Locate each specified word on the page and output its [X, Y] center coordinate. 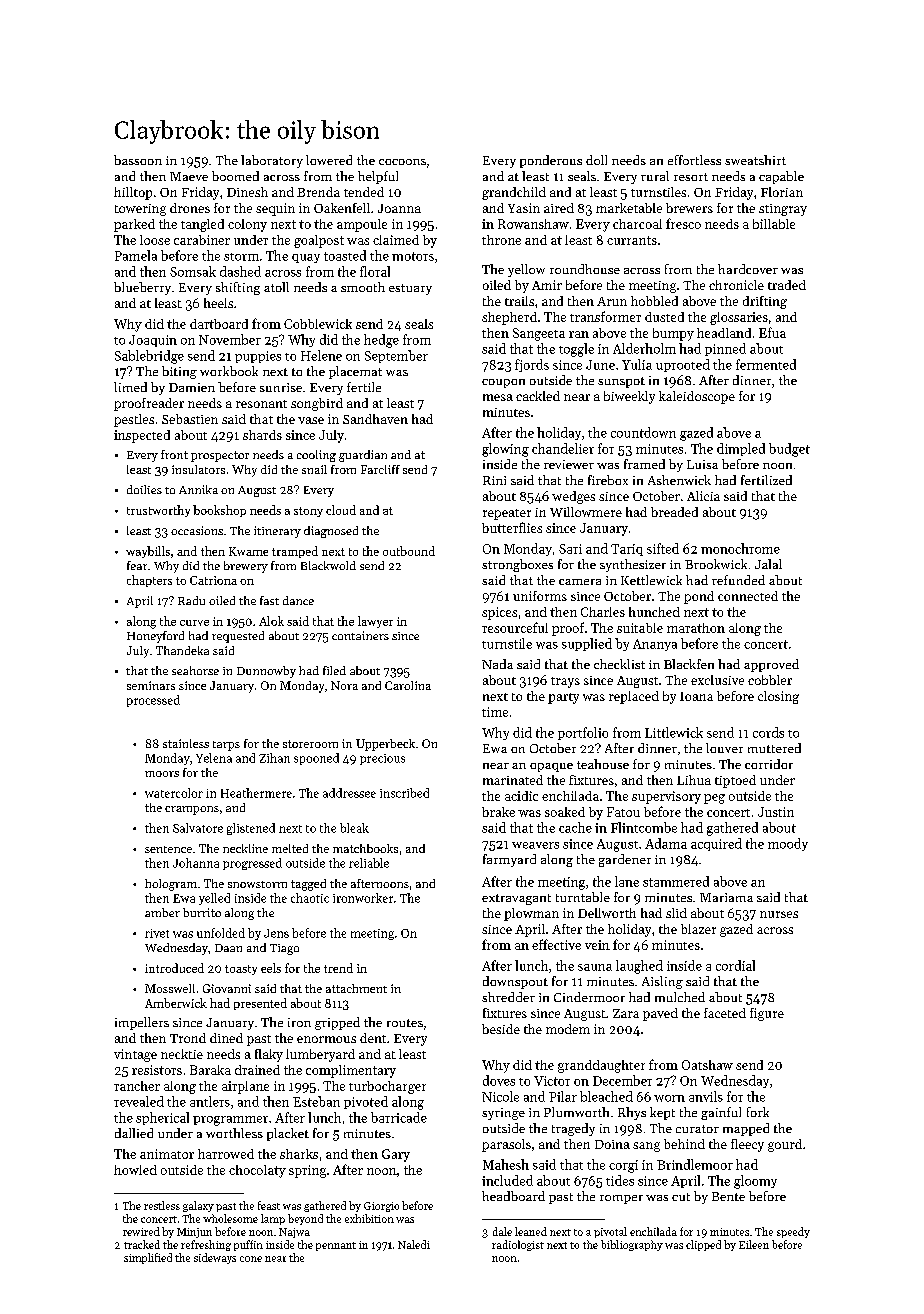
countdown [643, 432]
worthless [234, 1133]
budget [789, 450]
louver [724, 748]
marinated [513, 780]
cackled [538, 396]
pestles [134, 420]
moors [162, 774]
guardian [363, 456]
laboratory [272, 161]
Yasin [524, 208]
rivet [157, 933]
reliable [369, 863]
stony [308, 512]
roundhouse [585, 269]
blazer [698, 929]
